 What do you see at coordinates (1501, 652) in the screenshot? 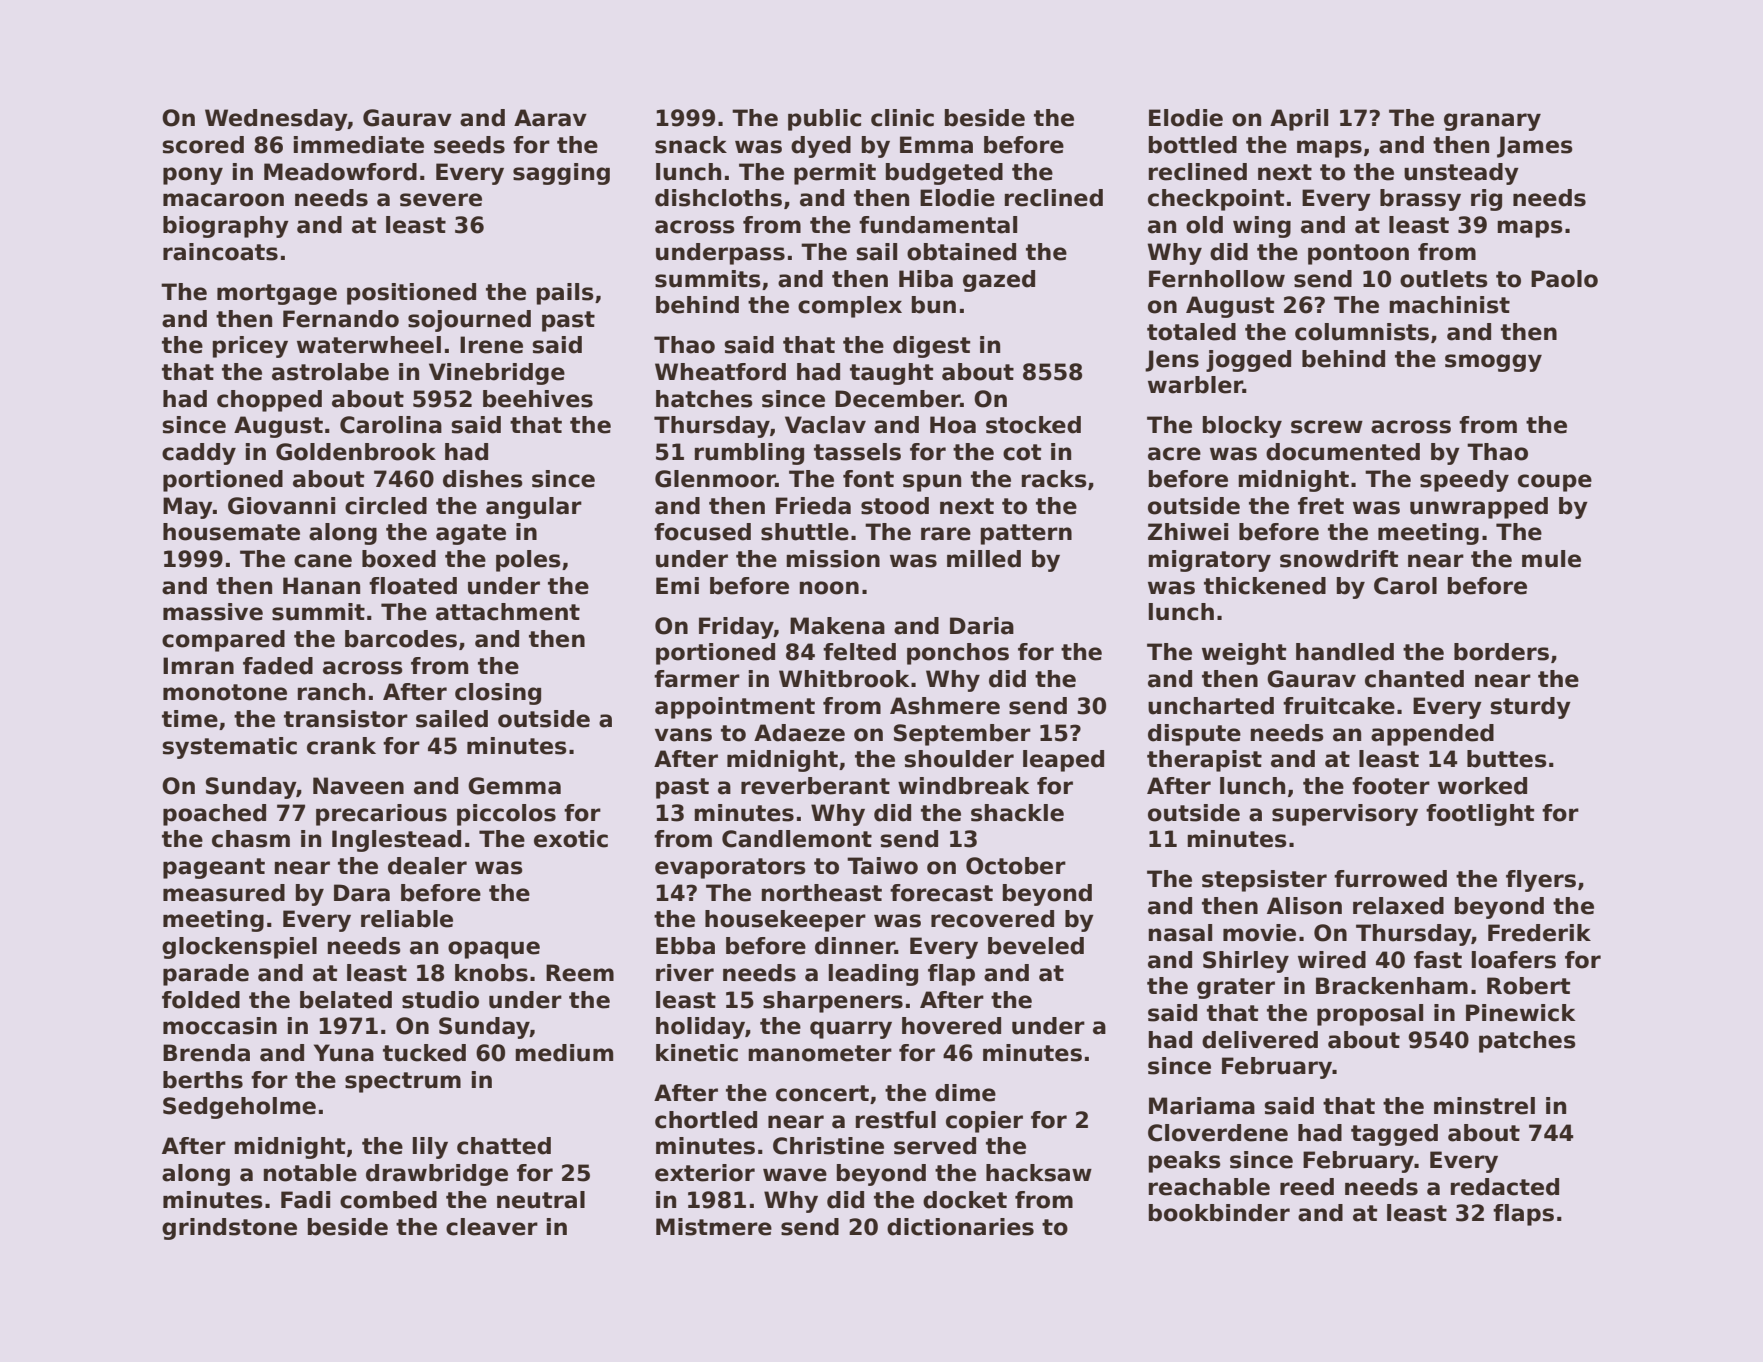
I see `borders` at bounding box center [1501, 652].
